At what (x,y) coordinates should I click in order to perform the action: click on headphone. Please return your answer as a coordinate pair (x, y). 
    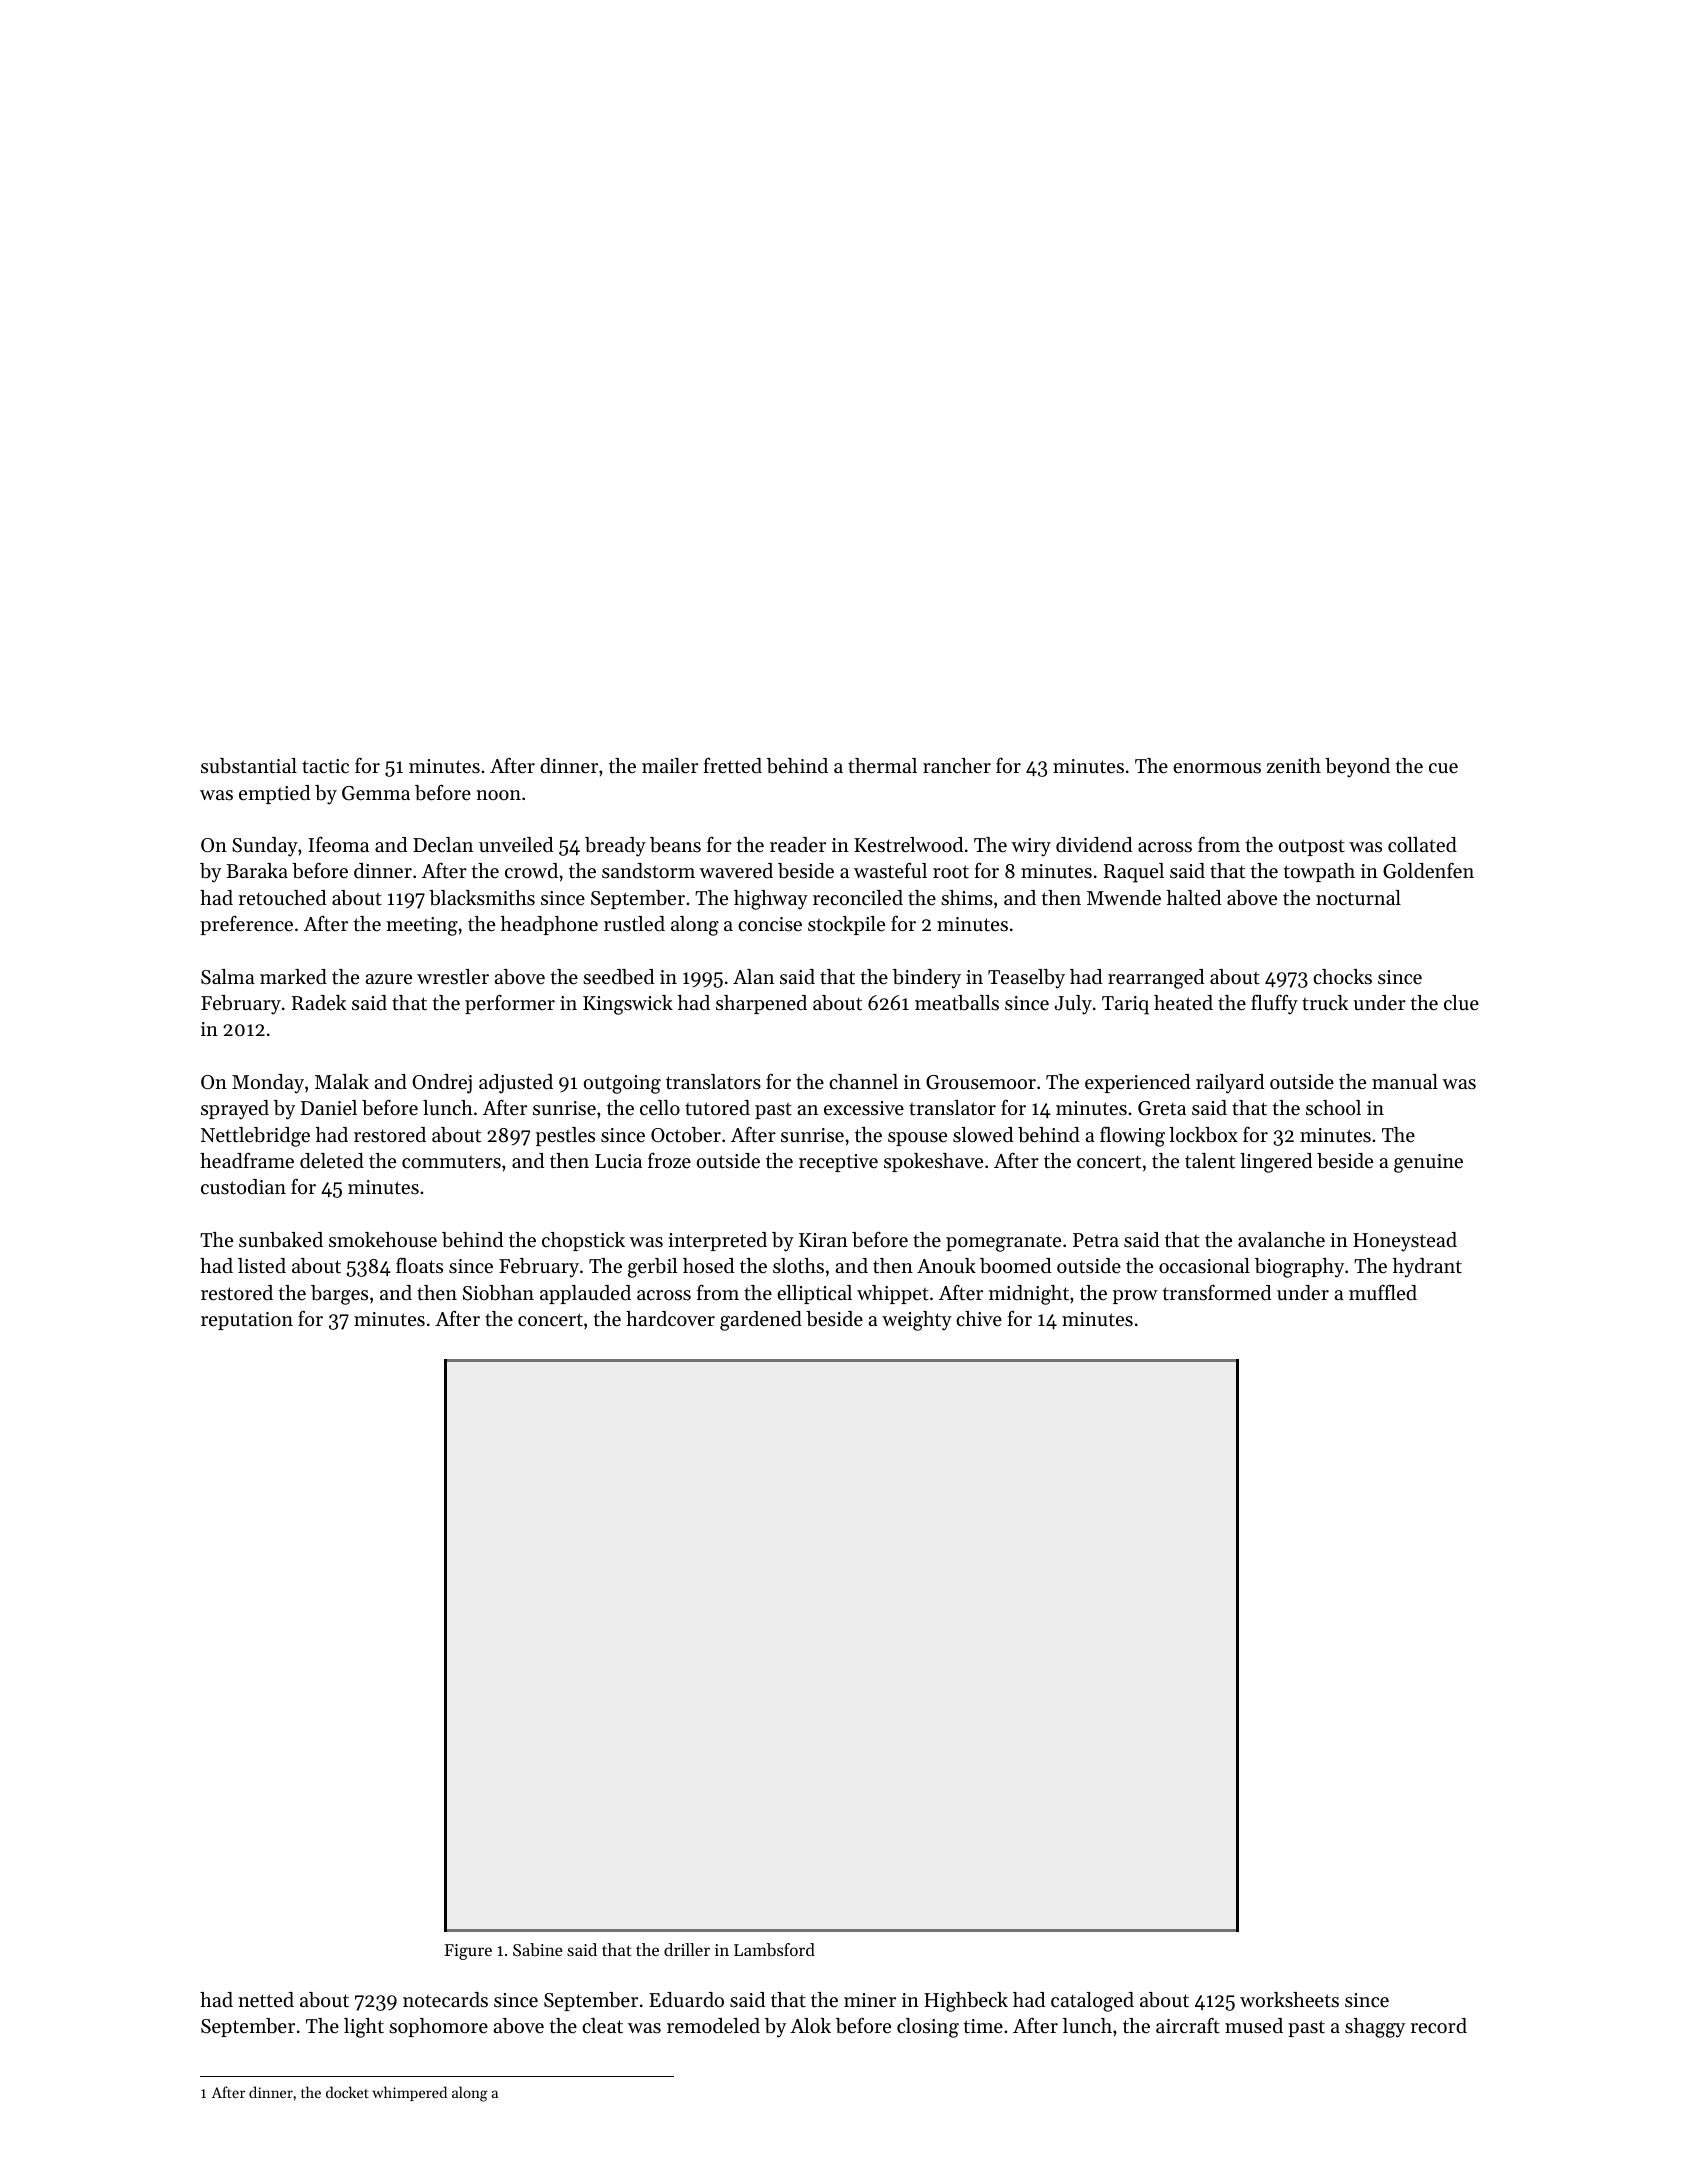
    Looking at the image, I should click on (549, 925).
